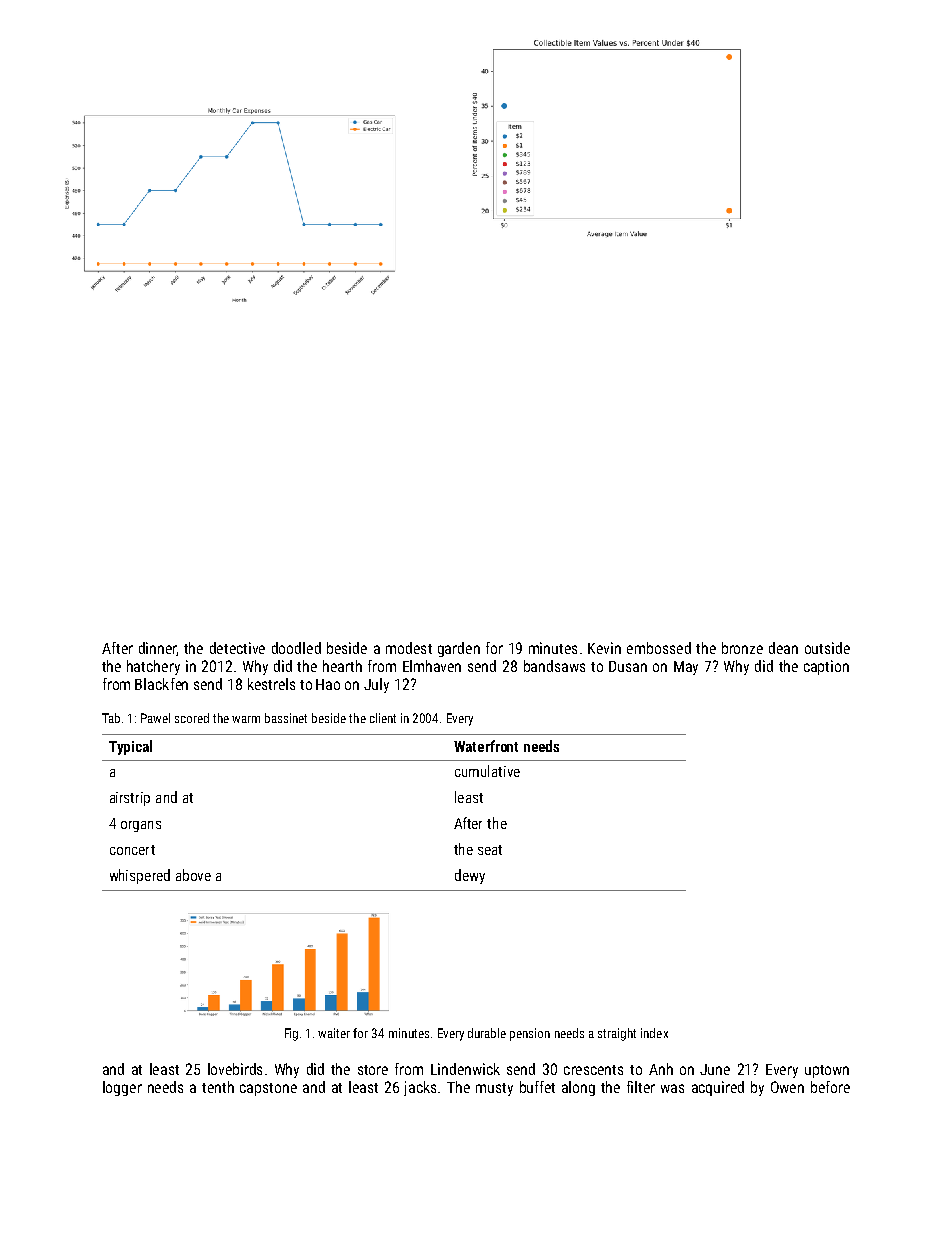 The height and width of the image is (1233, 952). Describe the element at coordinates (158, 649) in the image. I see `dinner` at that location.
